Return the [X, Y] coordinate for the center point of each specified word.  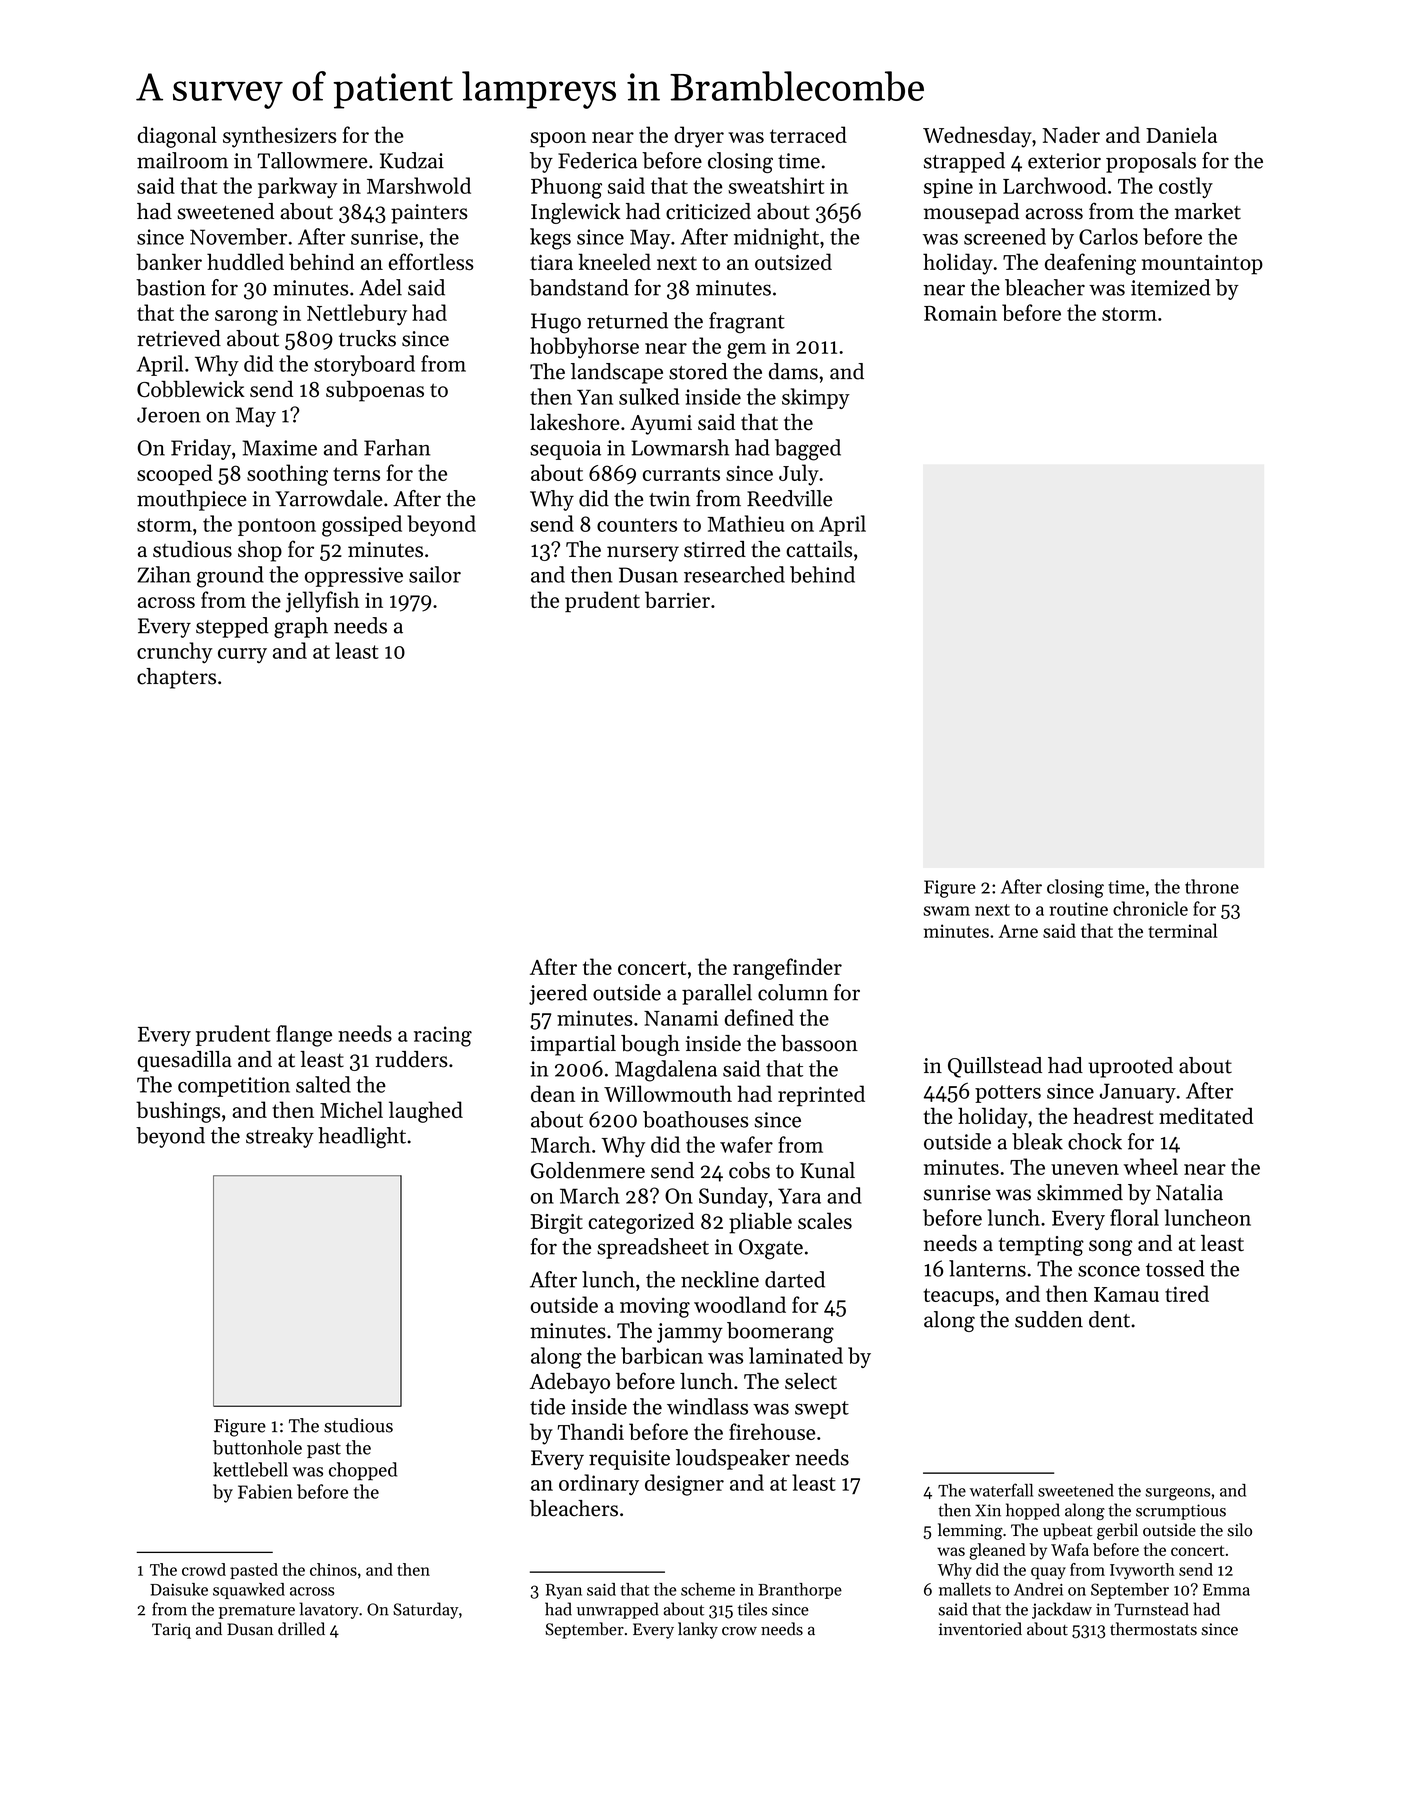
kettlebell [250, 1469]
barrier [677, 599]
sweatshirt [776, 185]
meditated [1206, 1115]
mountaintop [1202, 265]
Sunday [733, 1197]
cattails [819, 549]
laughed [426, 1112]
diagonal [177, 137]
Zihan [164, 574]
